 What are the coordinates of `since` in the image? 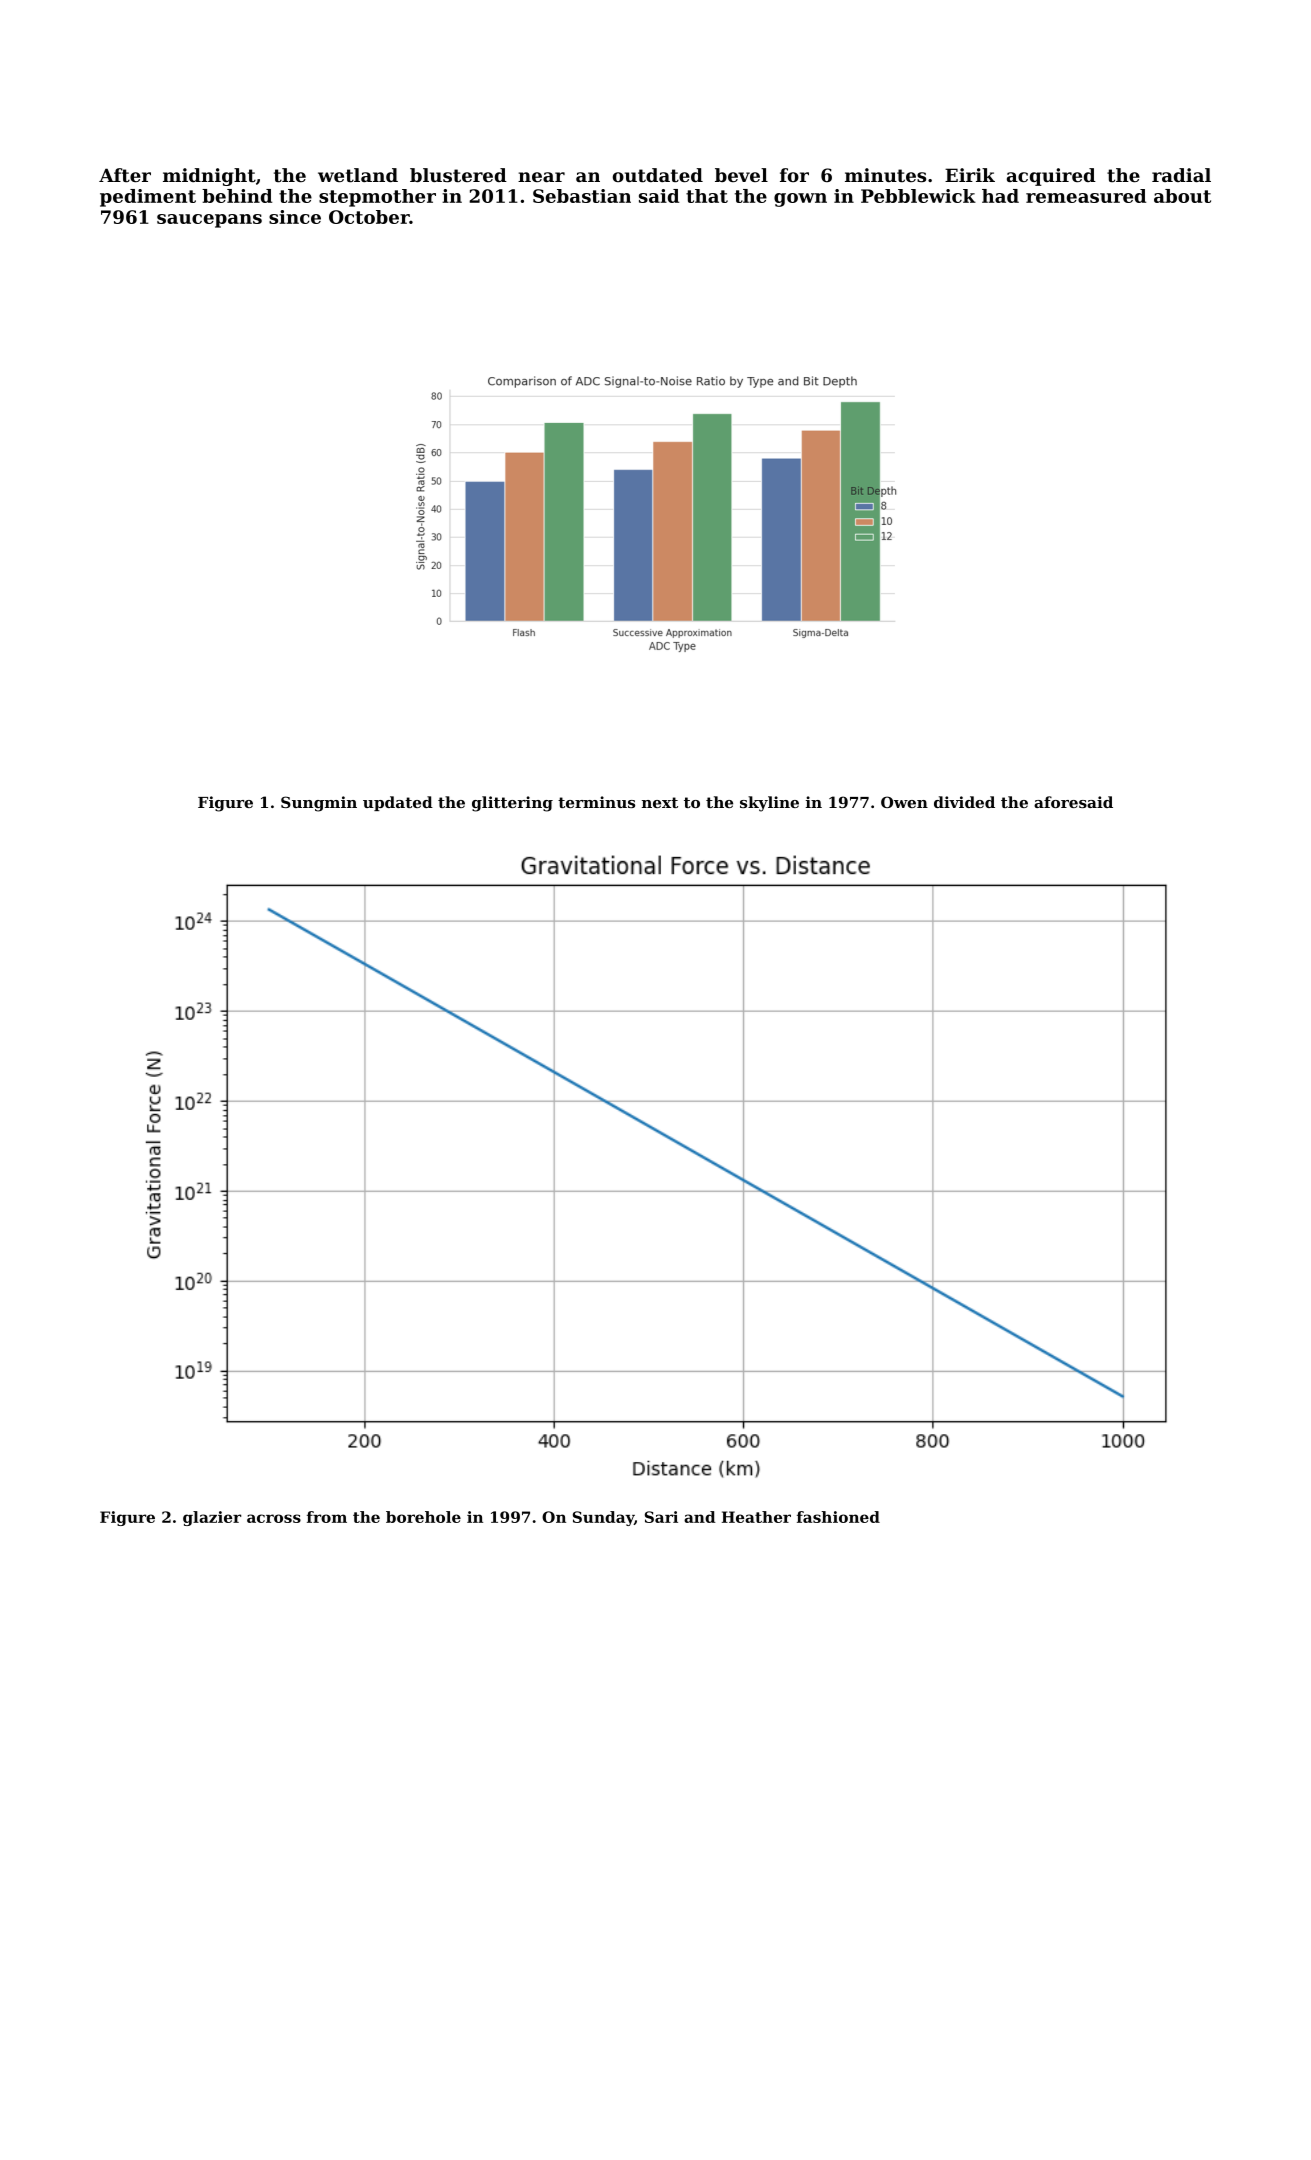 It's located at (295, 217).
